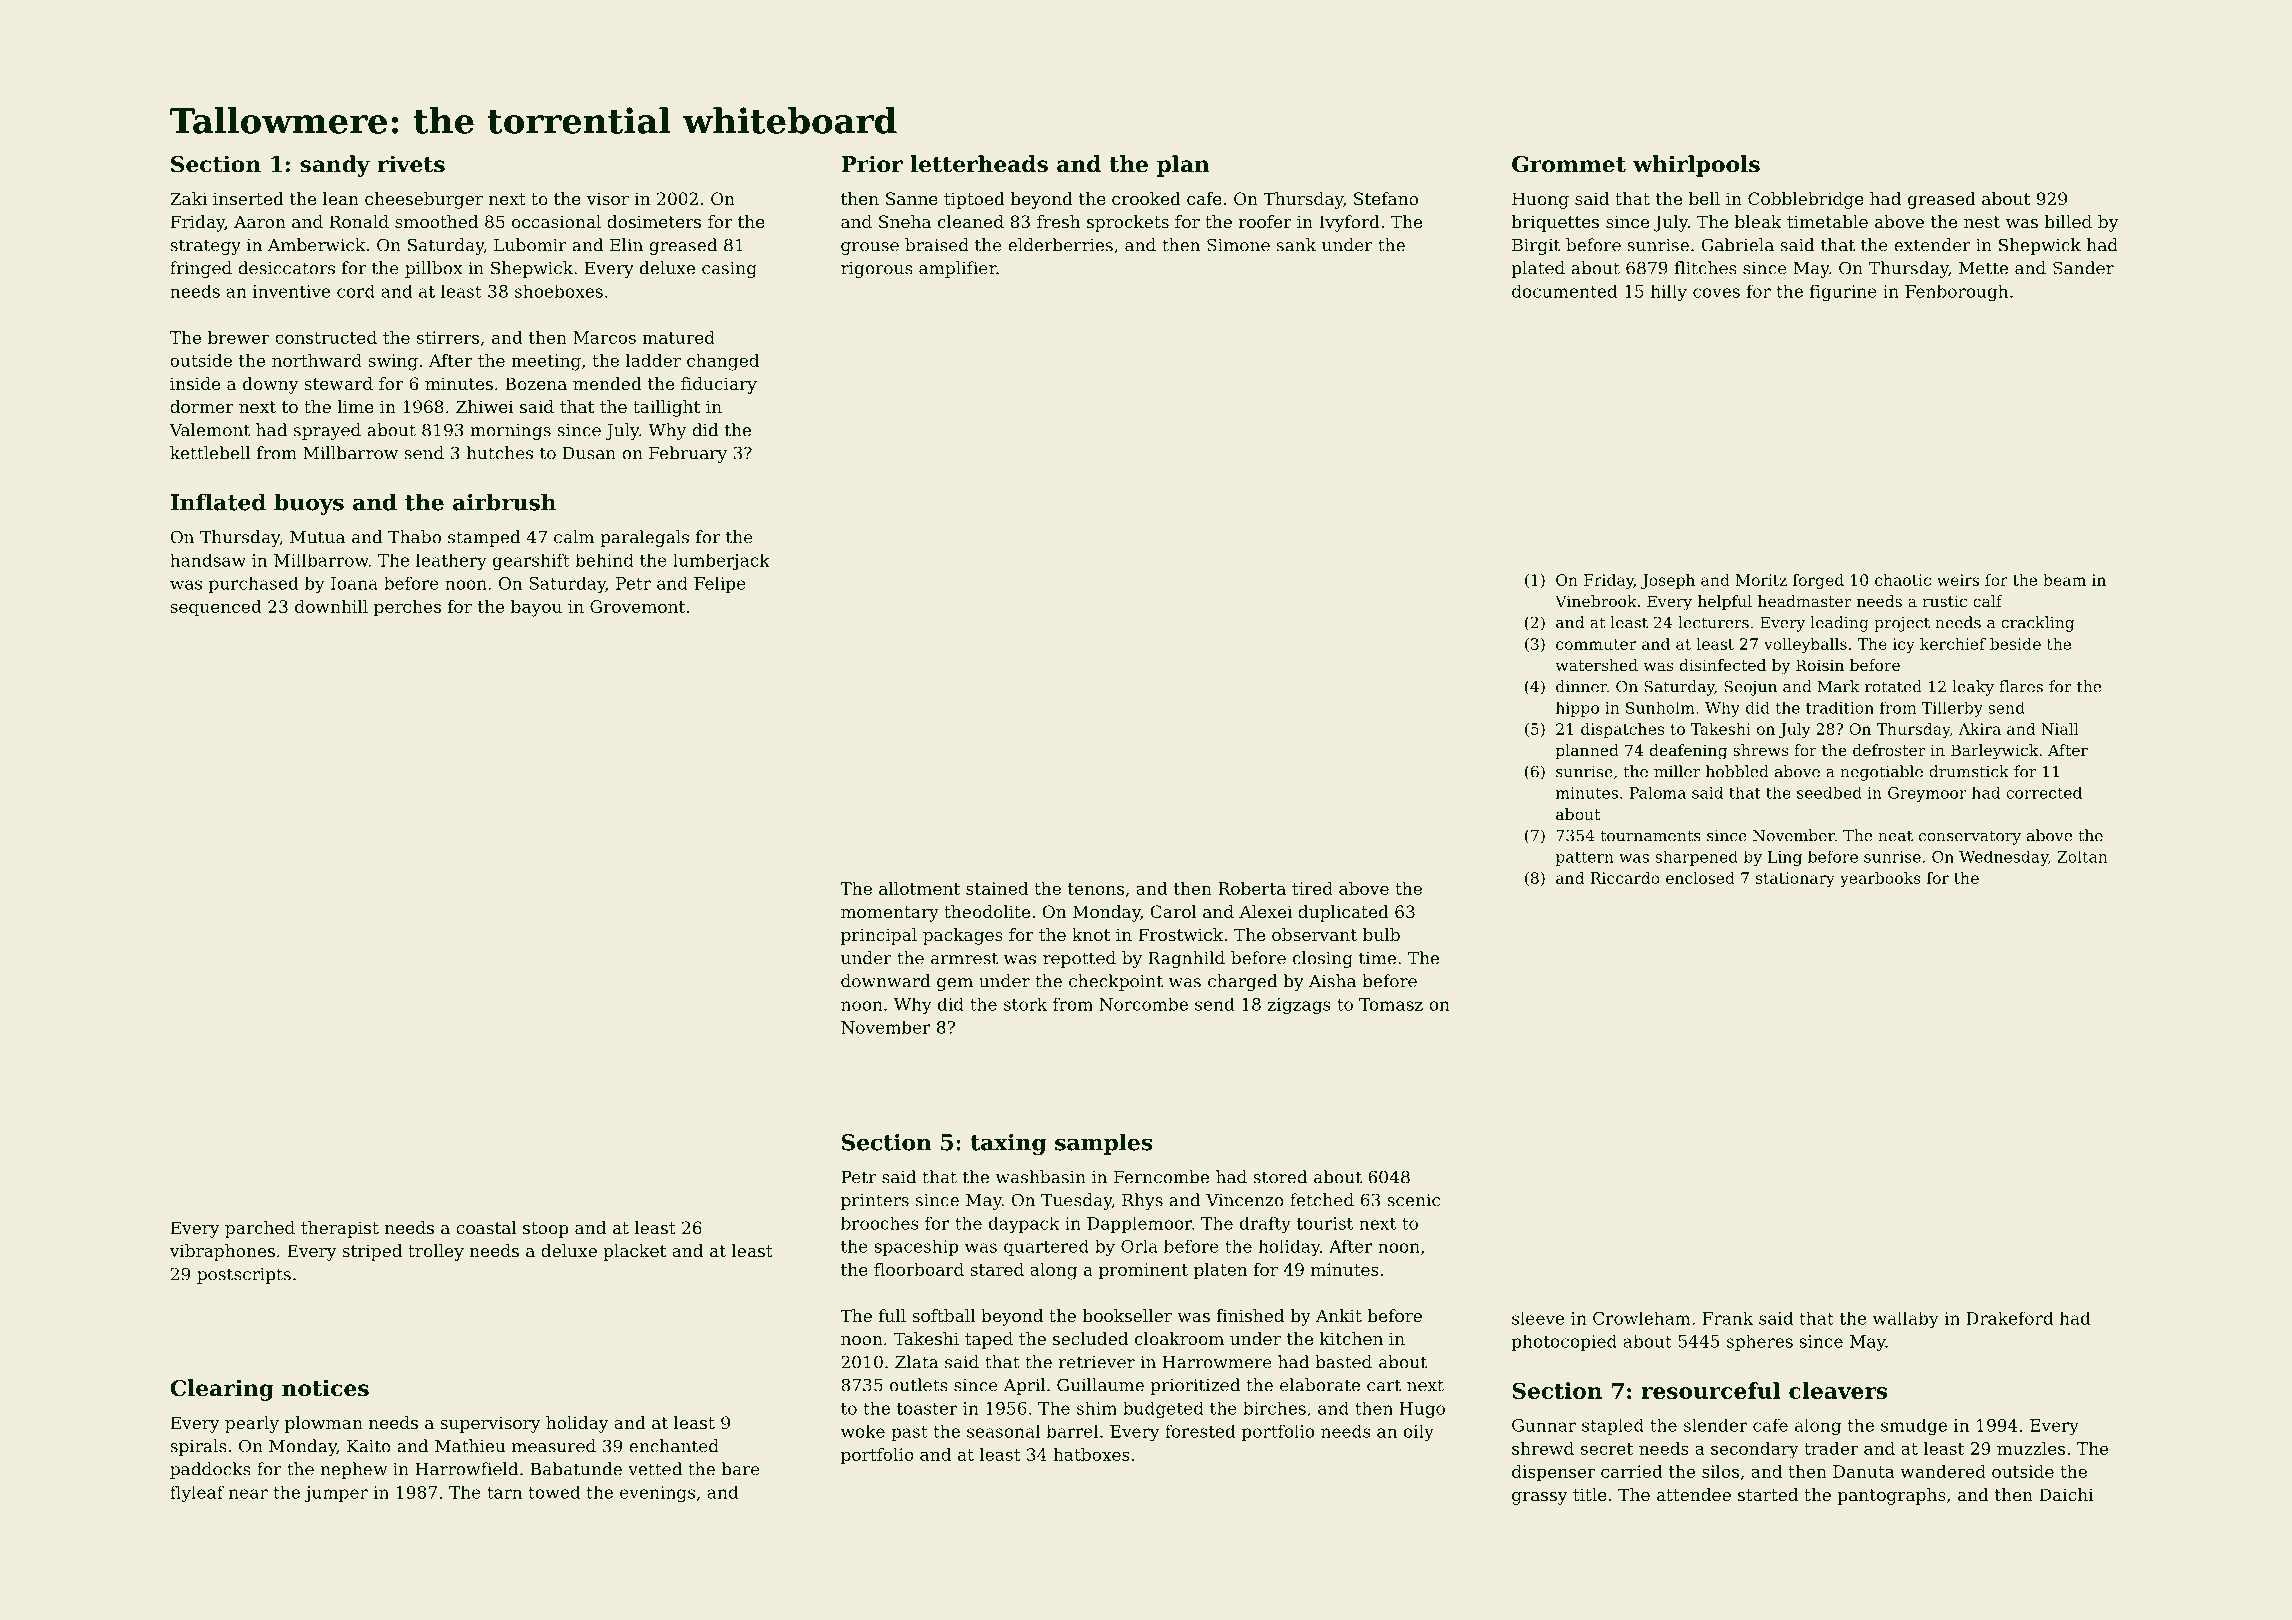 This screenshot has height=1620, width=2292. I want to click on February, so click(688, 454).
